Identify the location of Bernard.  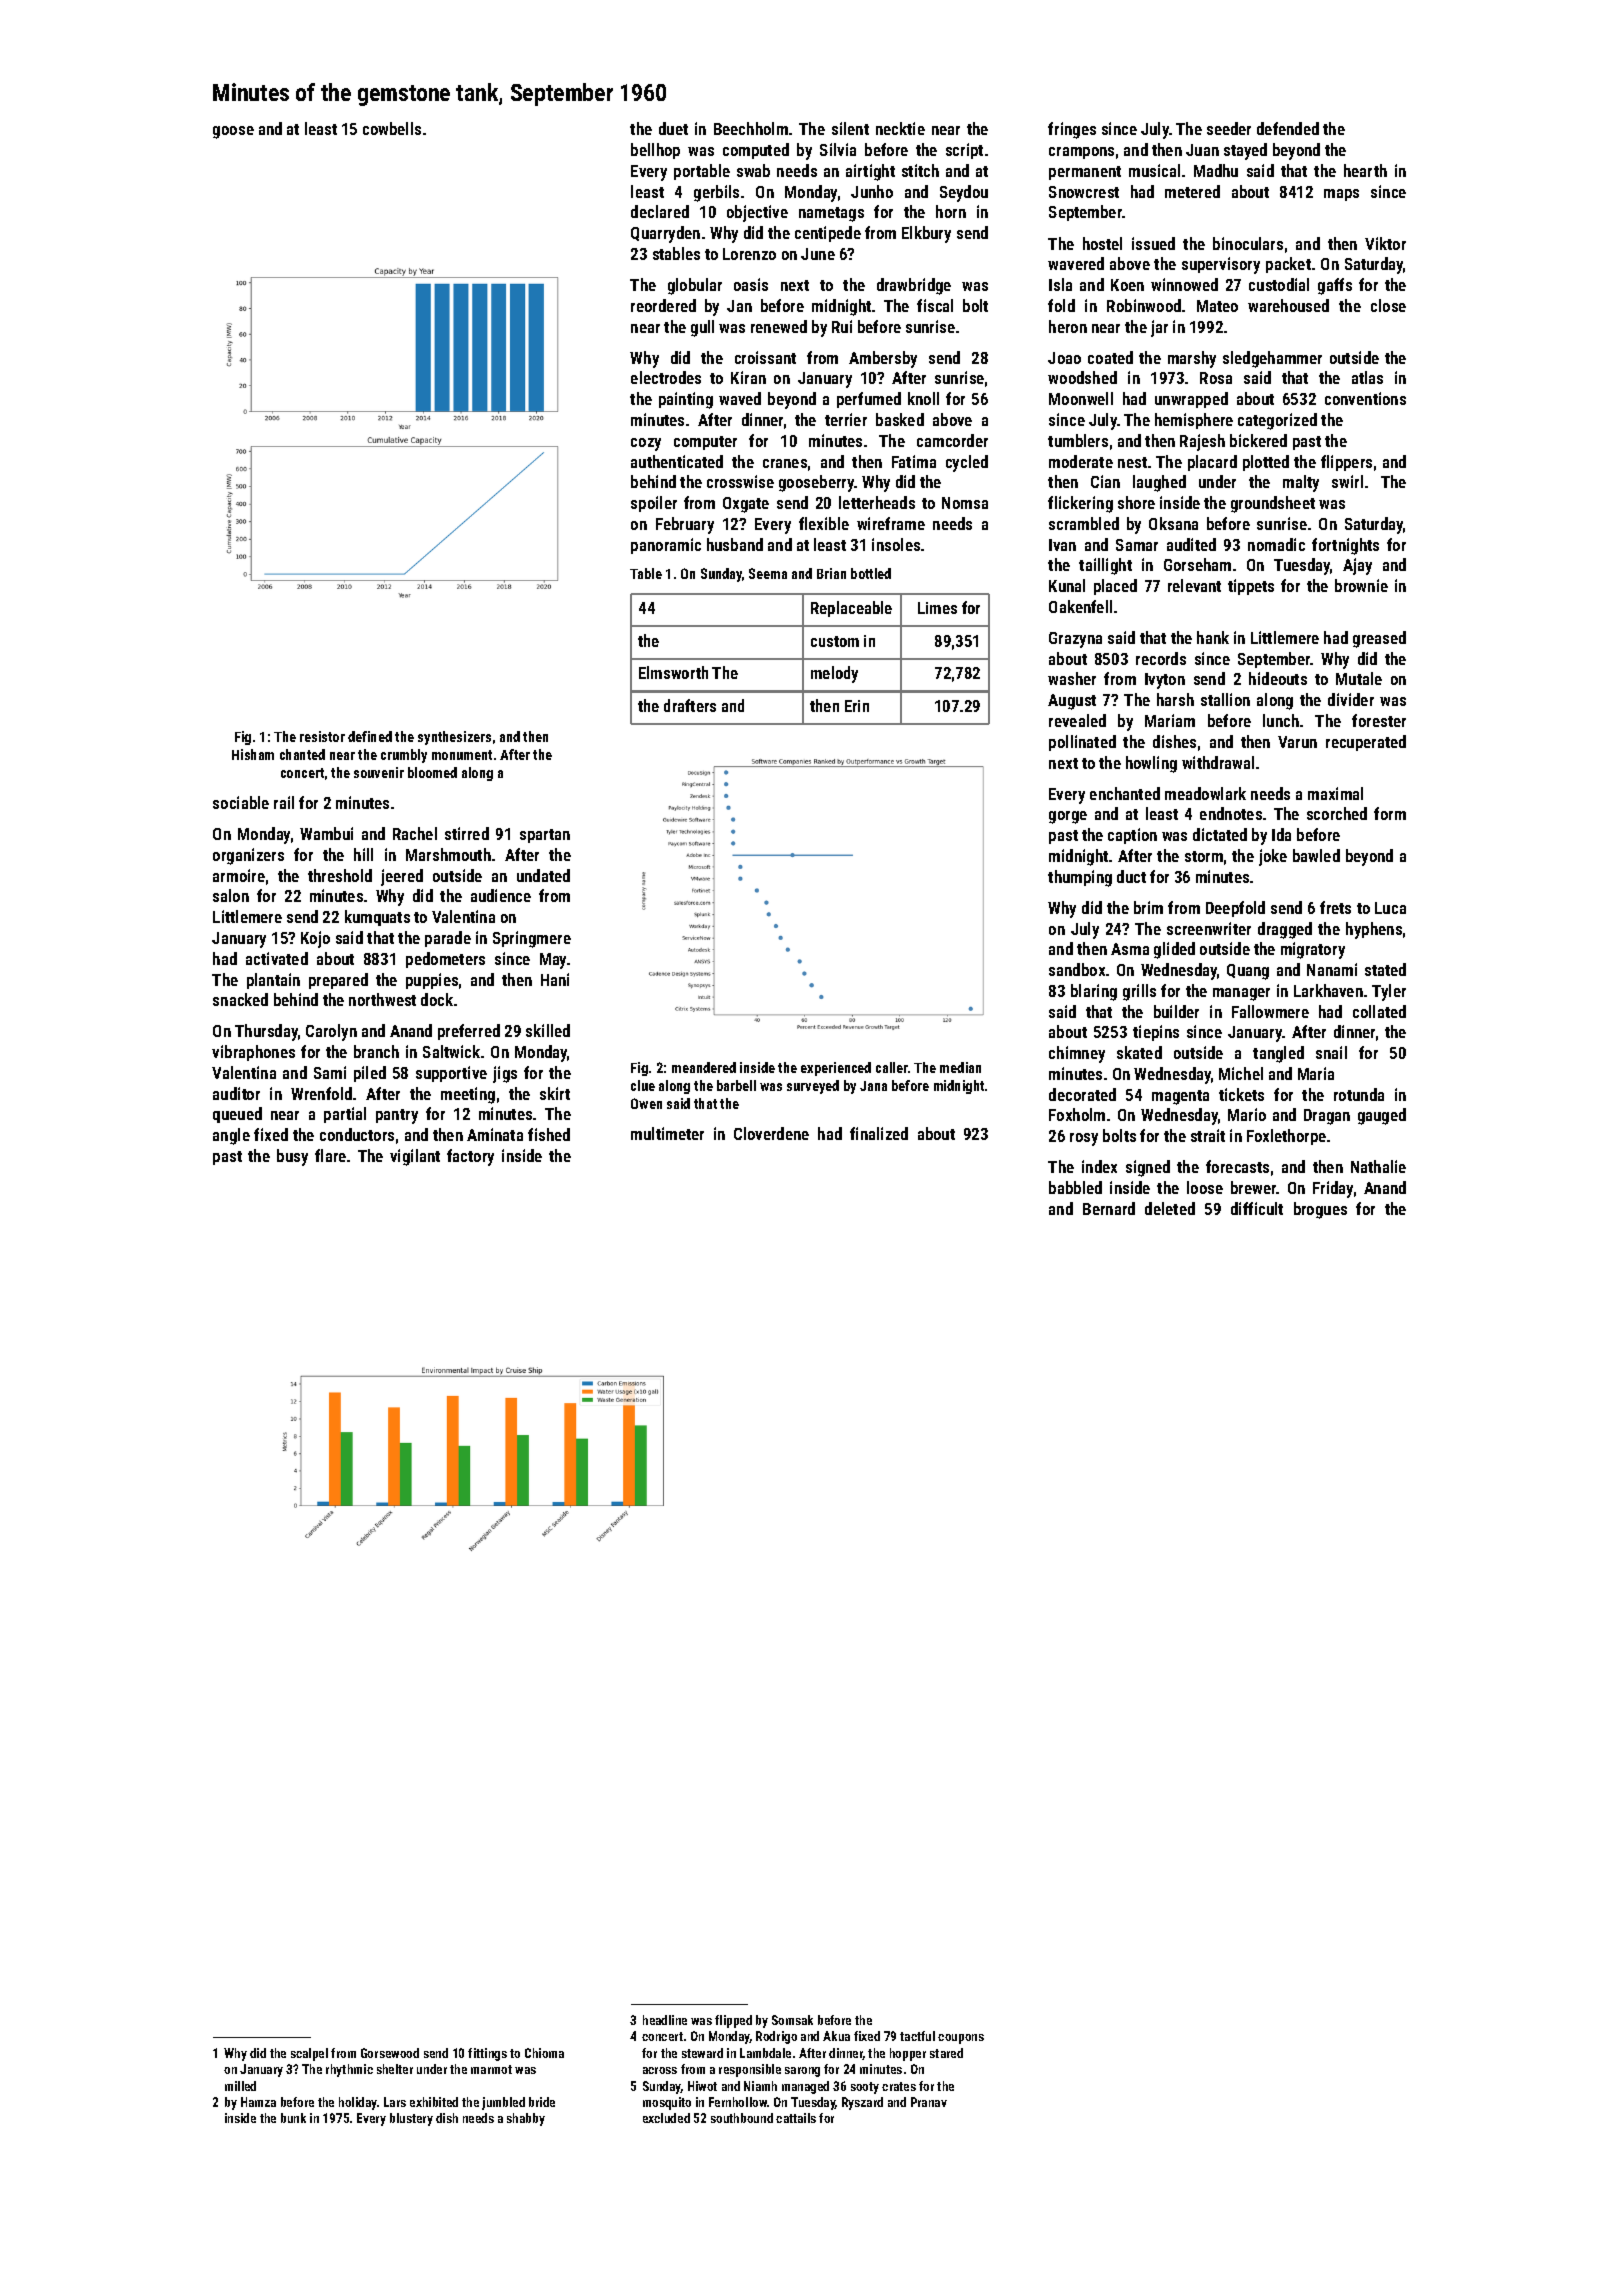
(1109, 1208).
